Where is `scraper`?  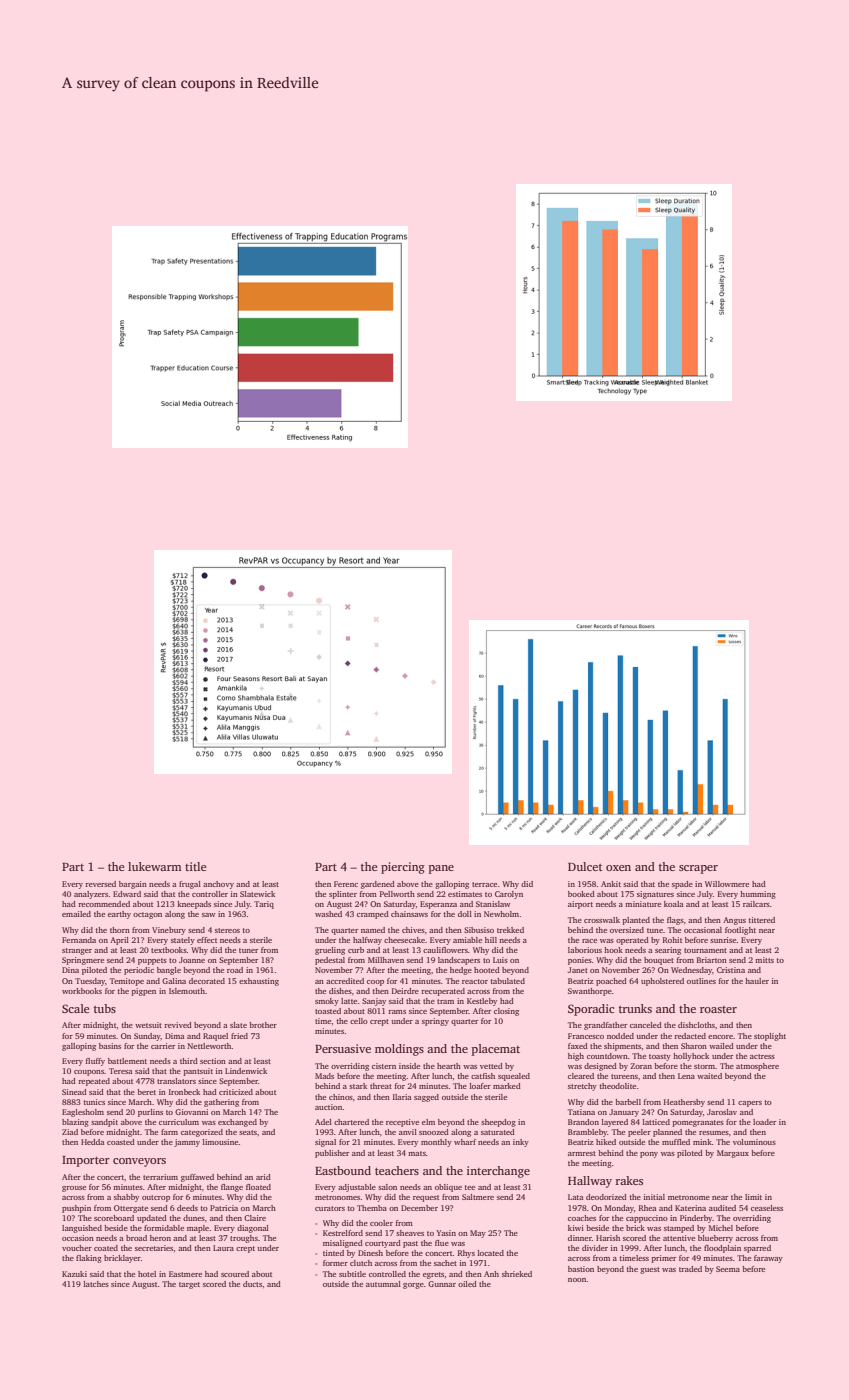 scraper is located at coordinates (698, 869).
